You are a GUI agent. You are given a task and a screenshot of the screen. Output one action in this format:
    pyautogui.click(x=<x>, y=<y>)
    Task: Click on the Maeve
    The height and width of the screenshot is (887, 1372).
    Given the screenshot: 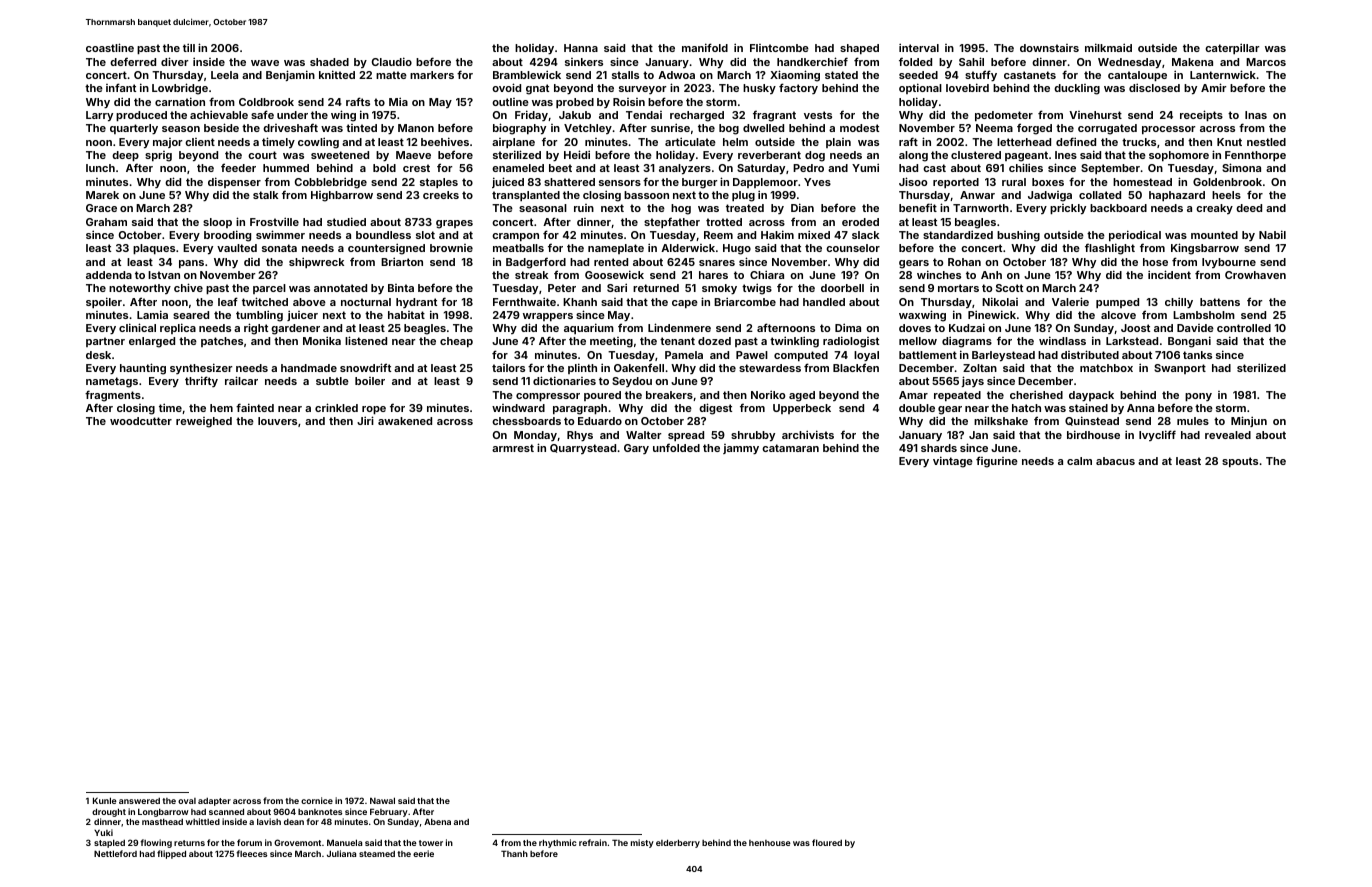 What is the action you would take?
    pyautogui.click(x=413, y=155)
